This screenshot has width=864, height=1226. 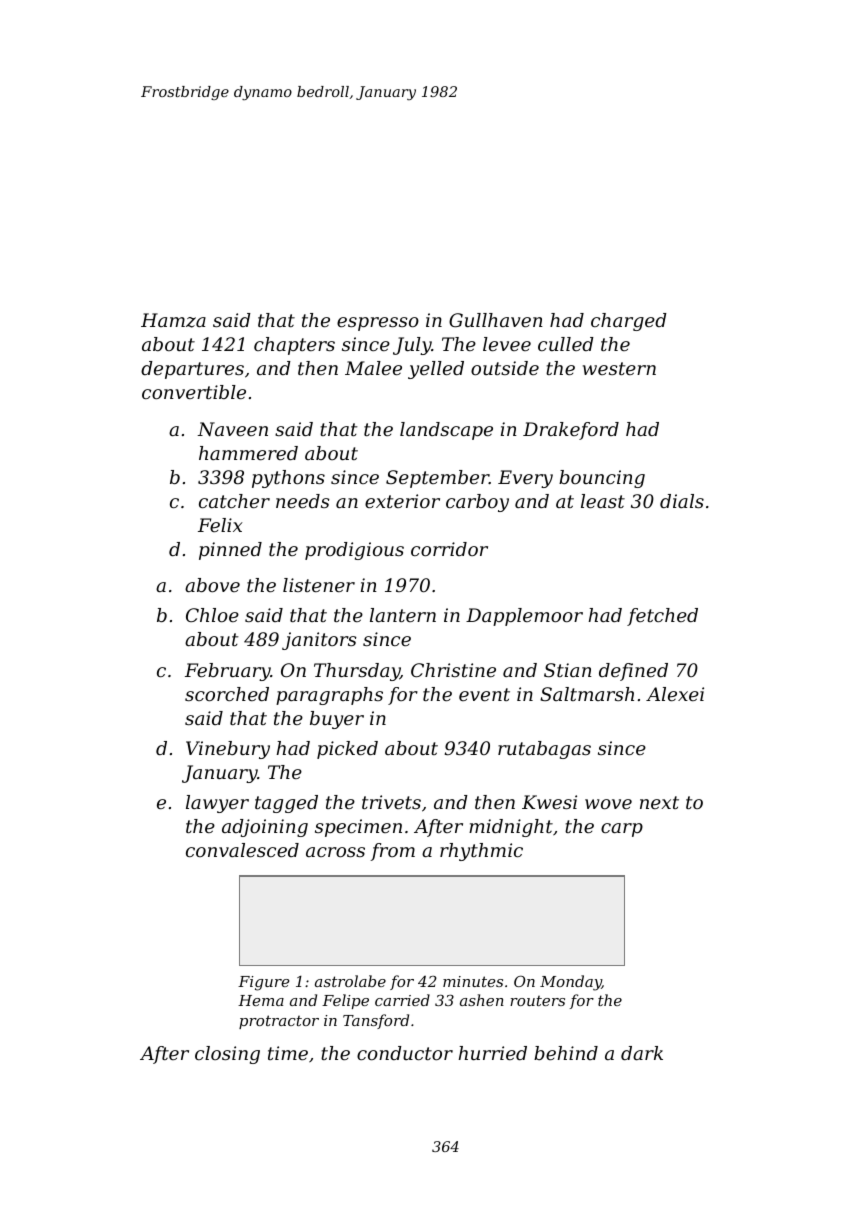 What do you see at coordinates (642, 1053) in the screenshot?
I see `dark` at bounding box center [642, 1053].
